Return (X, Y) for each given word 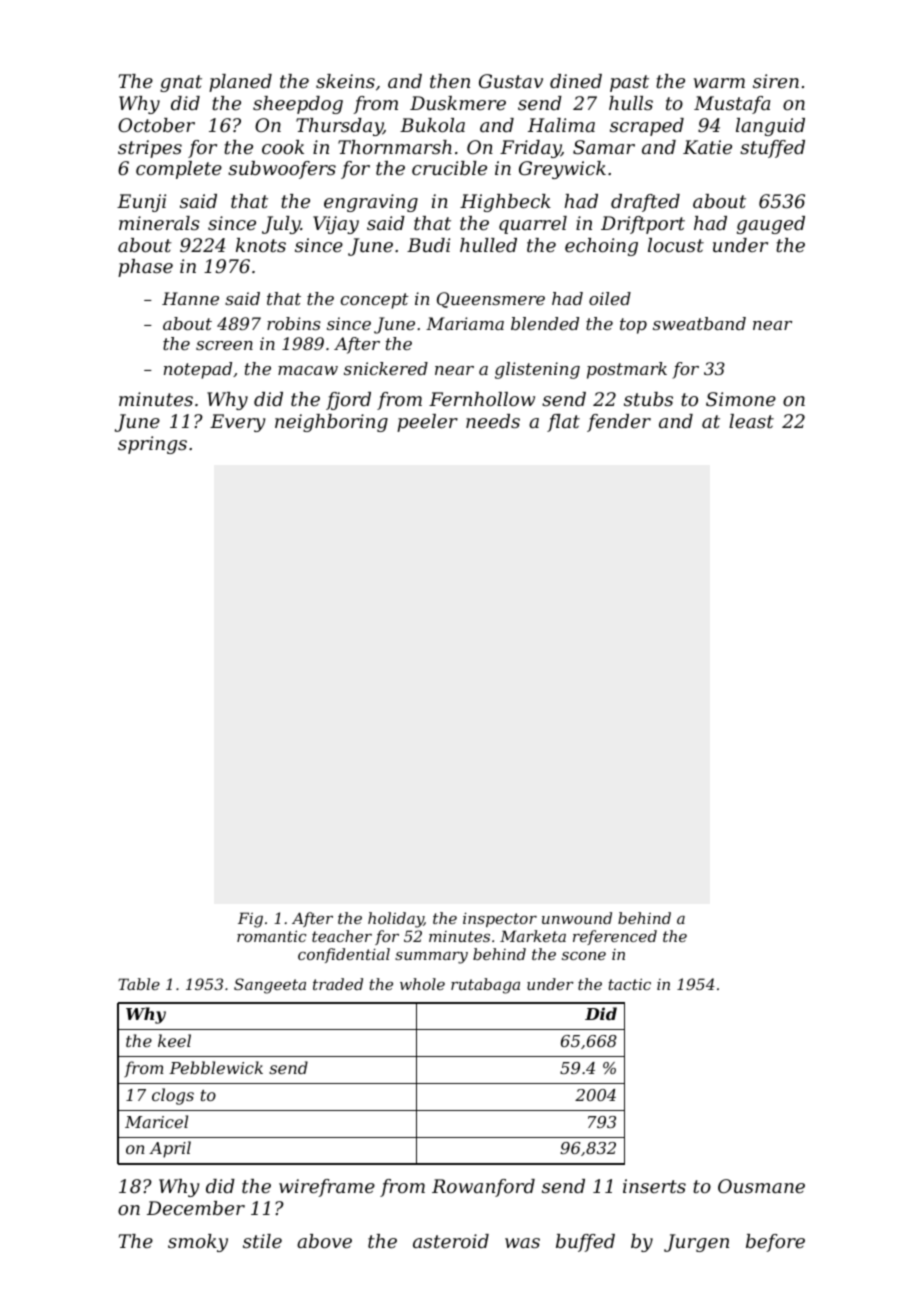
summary (431, 958)
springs (152, 445)
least (751, 421)
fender (619, 423)
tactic (629, 984)
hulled (488, 245)
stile (262, 1241)
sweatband (699, 323)
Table (139, 984)
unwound (577, 918)
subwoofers (282, 170)
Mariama (465, 323)
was (522, 1243)
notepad (198, 370)
